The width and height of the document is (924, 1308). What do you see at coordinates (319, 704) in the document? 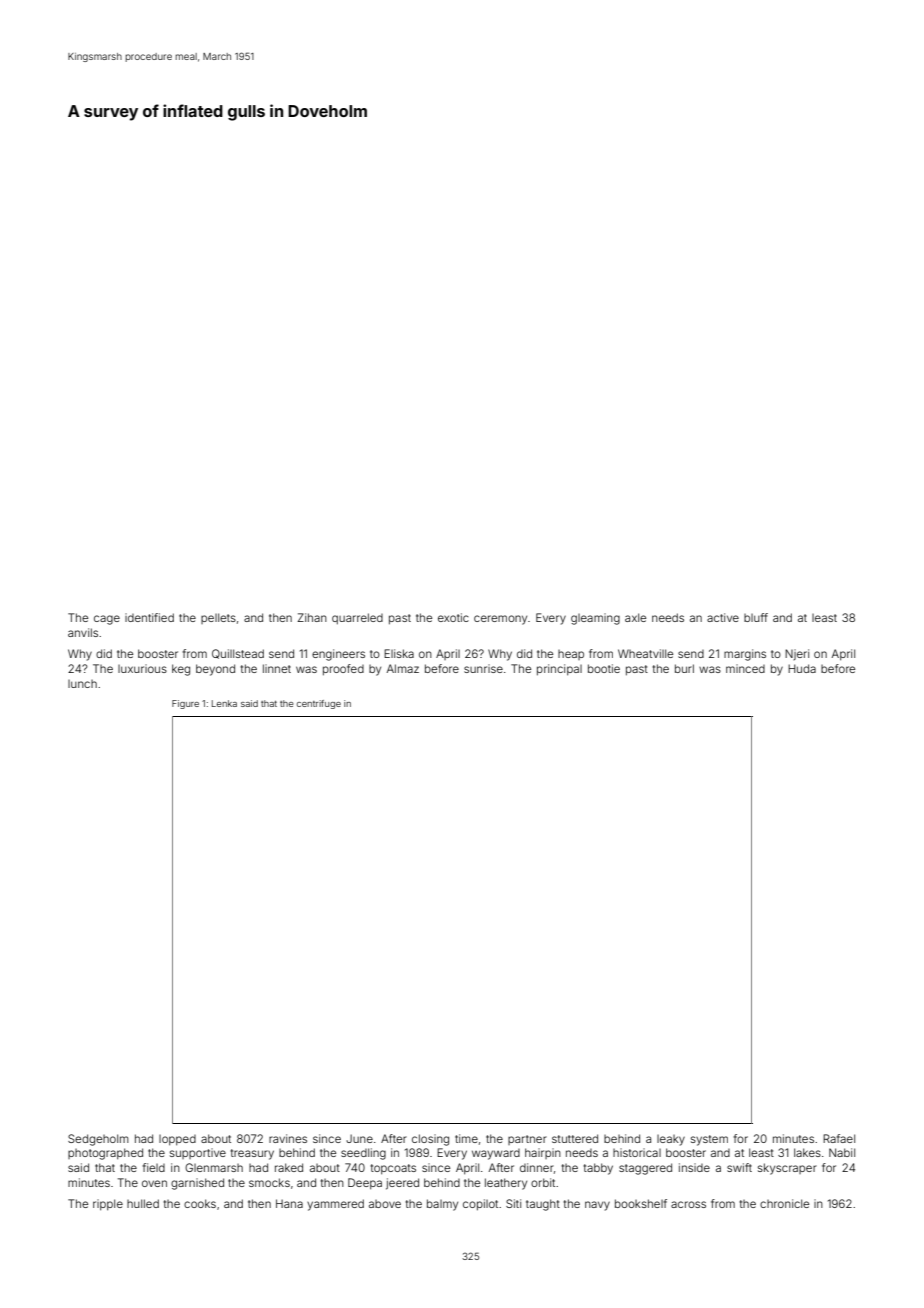
I see `centrifuge` at bounding box center [319, 704].
